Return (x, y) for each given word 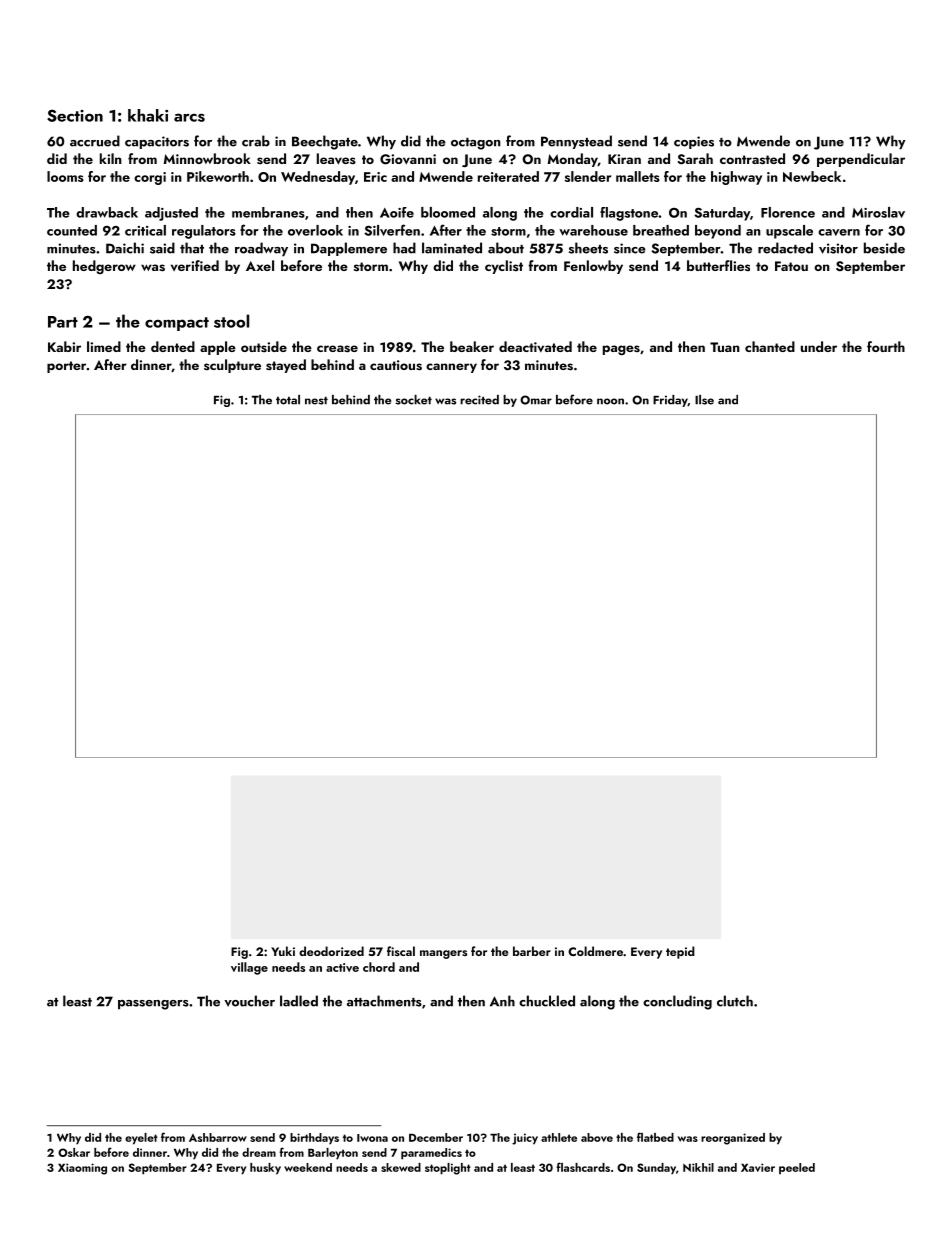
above (597, 1137)
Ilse (704, 400)
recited (479, 400)
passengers (153, 1005)
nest (316, 400)
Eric (375, 177)
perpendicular (861, 160)
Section (75, 115)
